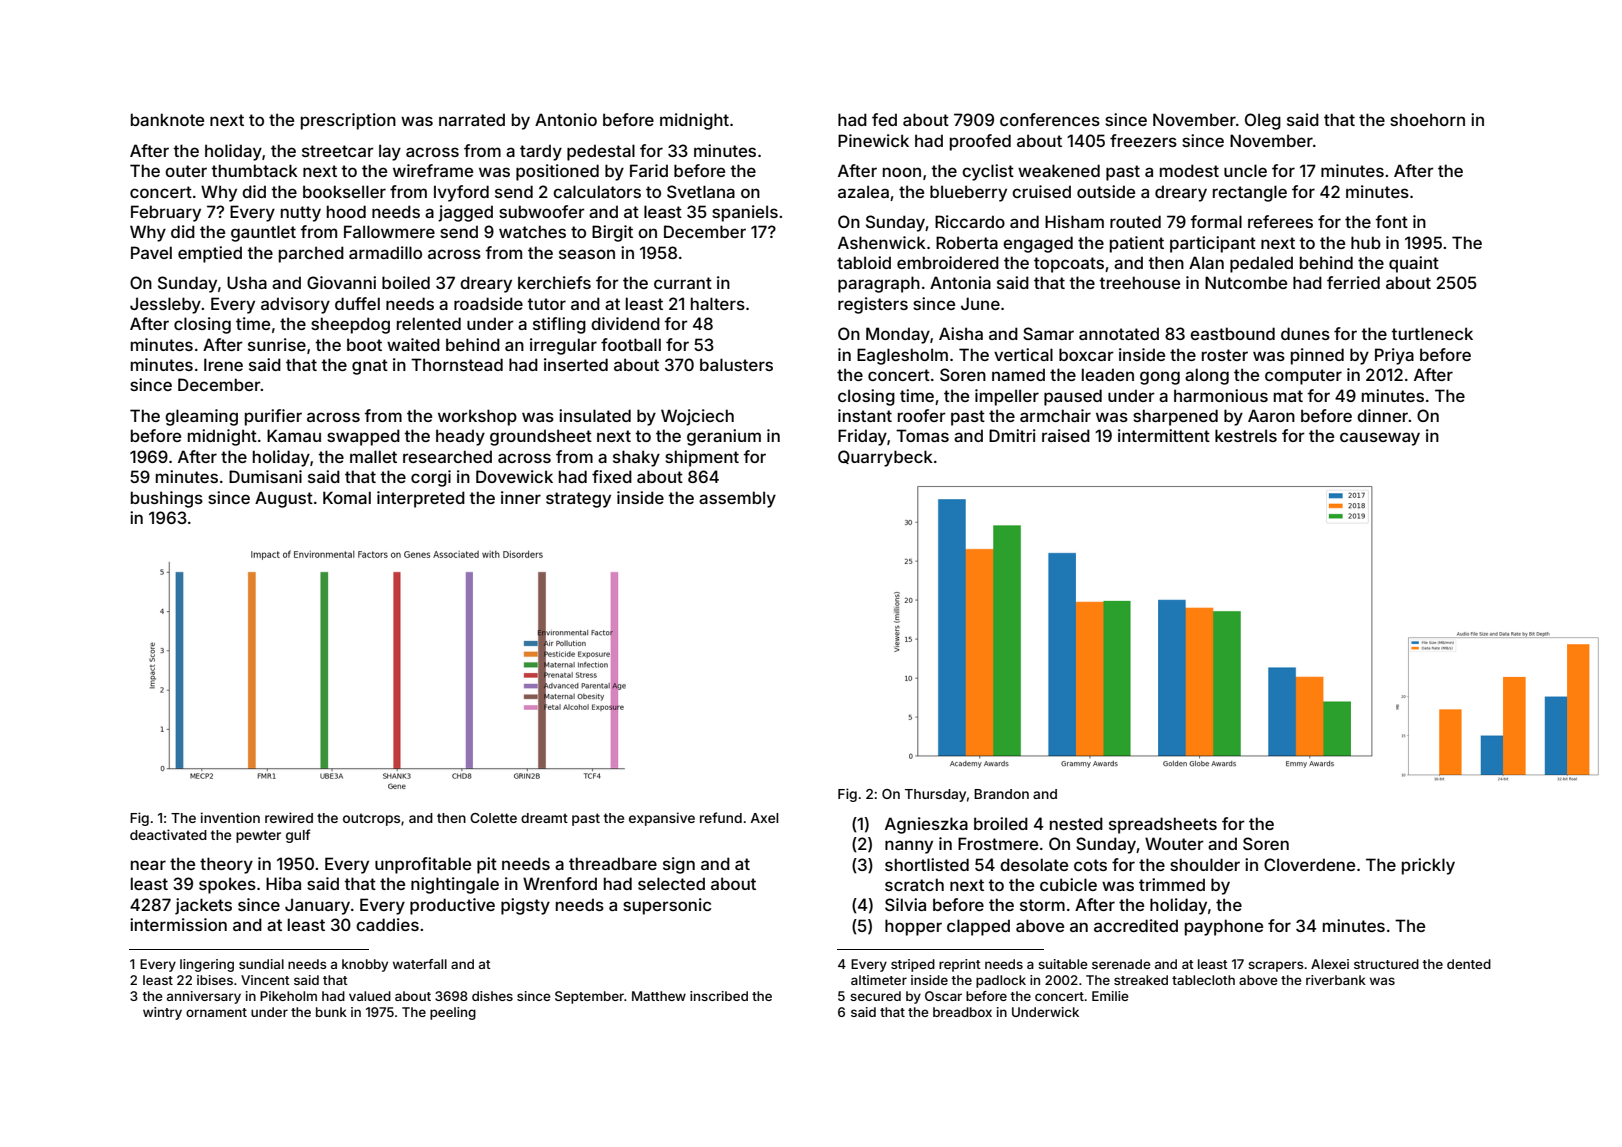  What do you see at coordinates (1271, 415) in the screenshot?
I see `Aaron` at bounding box center [1271, 415].
